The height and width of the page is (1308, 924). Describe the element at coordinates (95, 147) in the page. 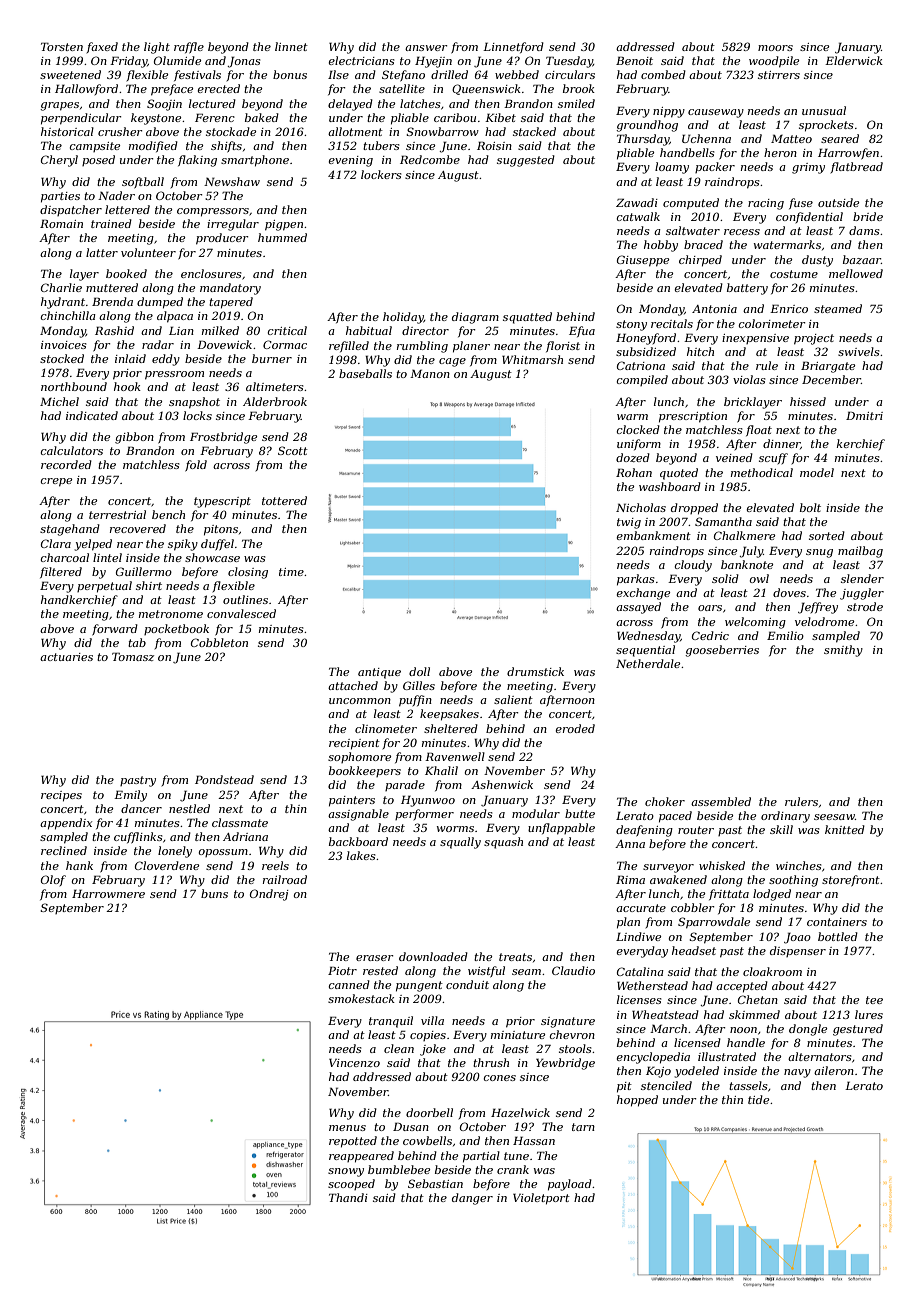

I see `campsite` at that location.
